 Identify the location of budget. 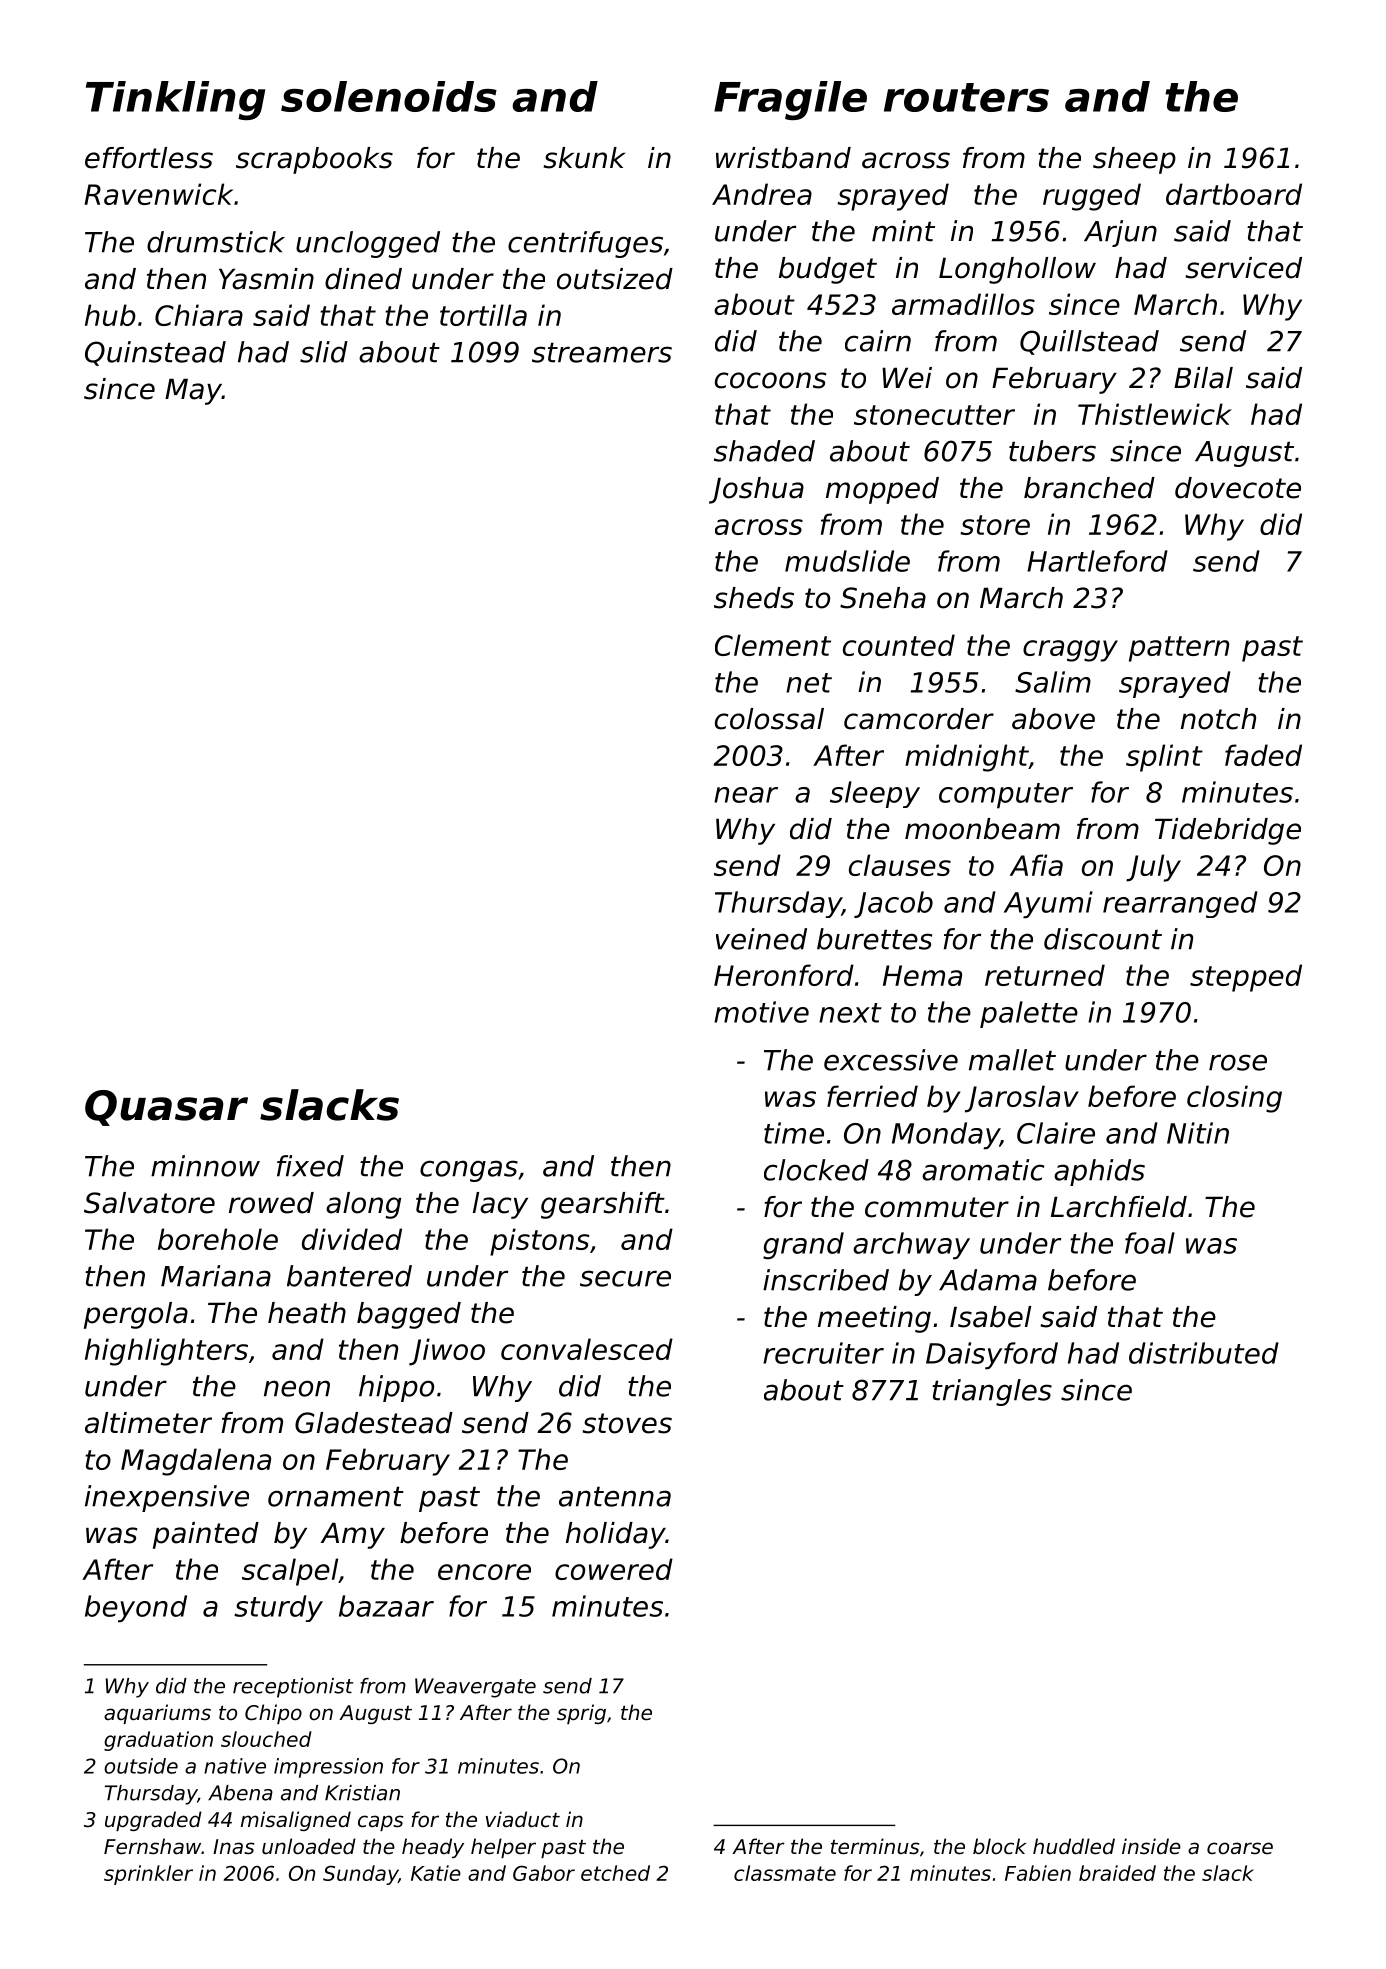
(828, 270).
